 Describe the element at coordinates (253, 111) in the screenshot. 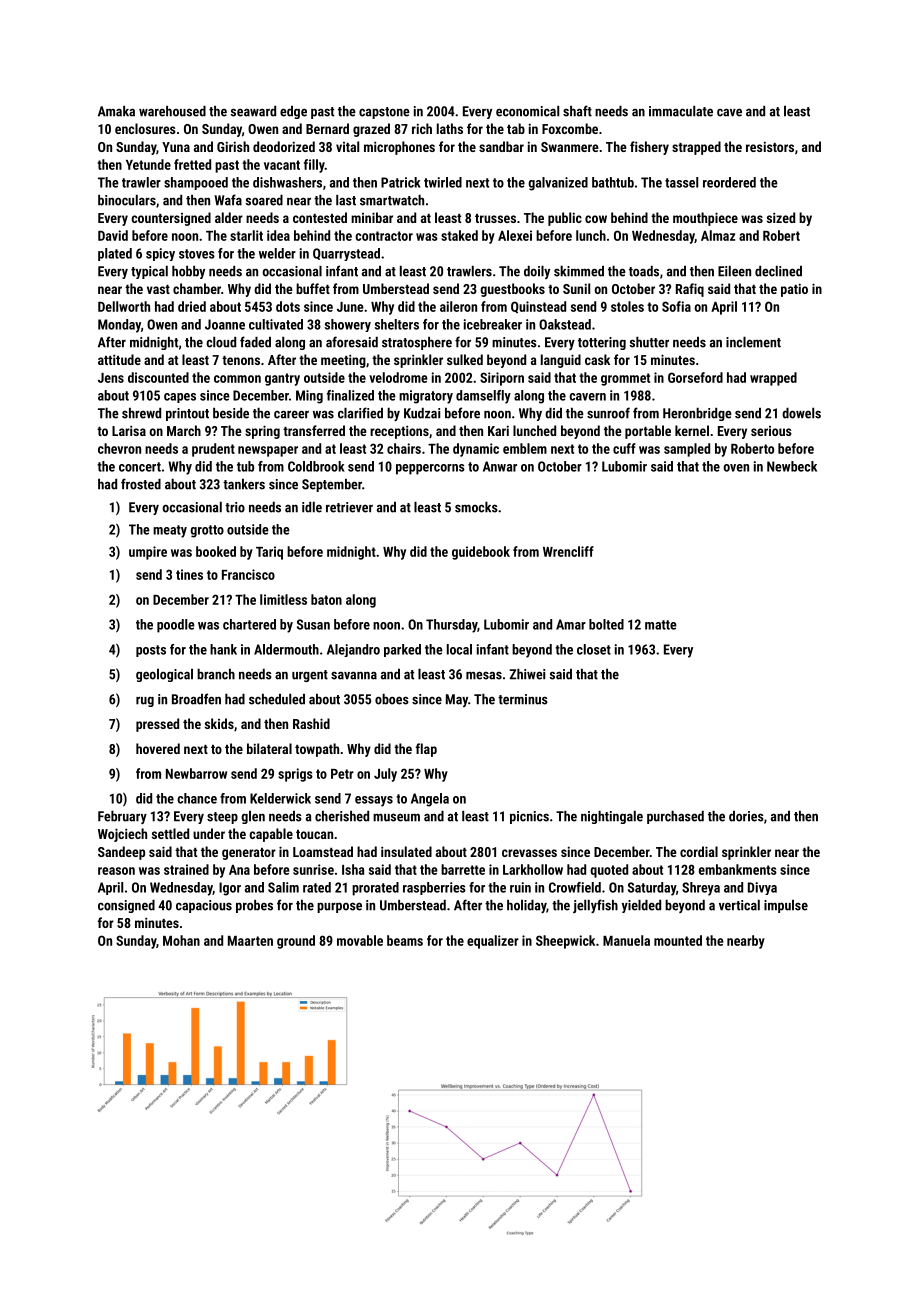

I see `seaward` at that location.
